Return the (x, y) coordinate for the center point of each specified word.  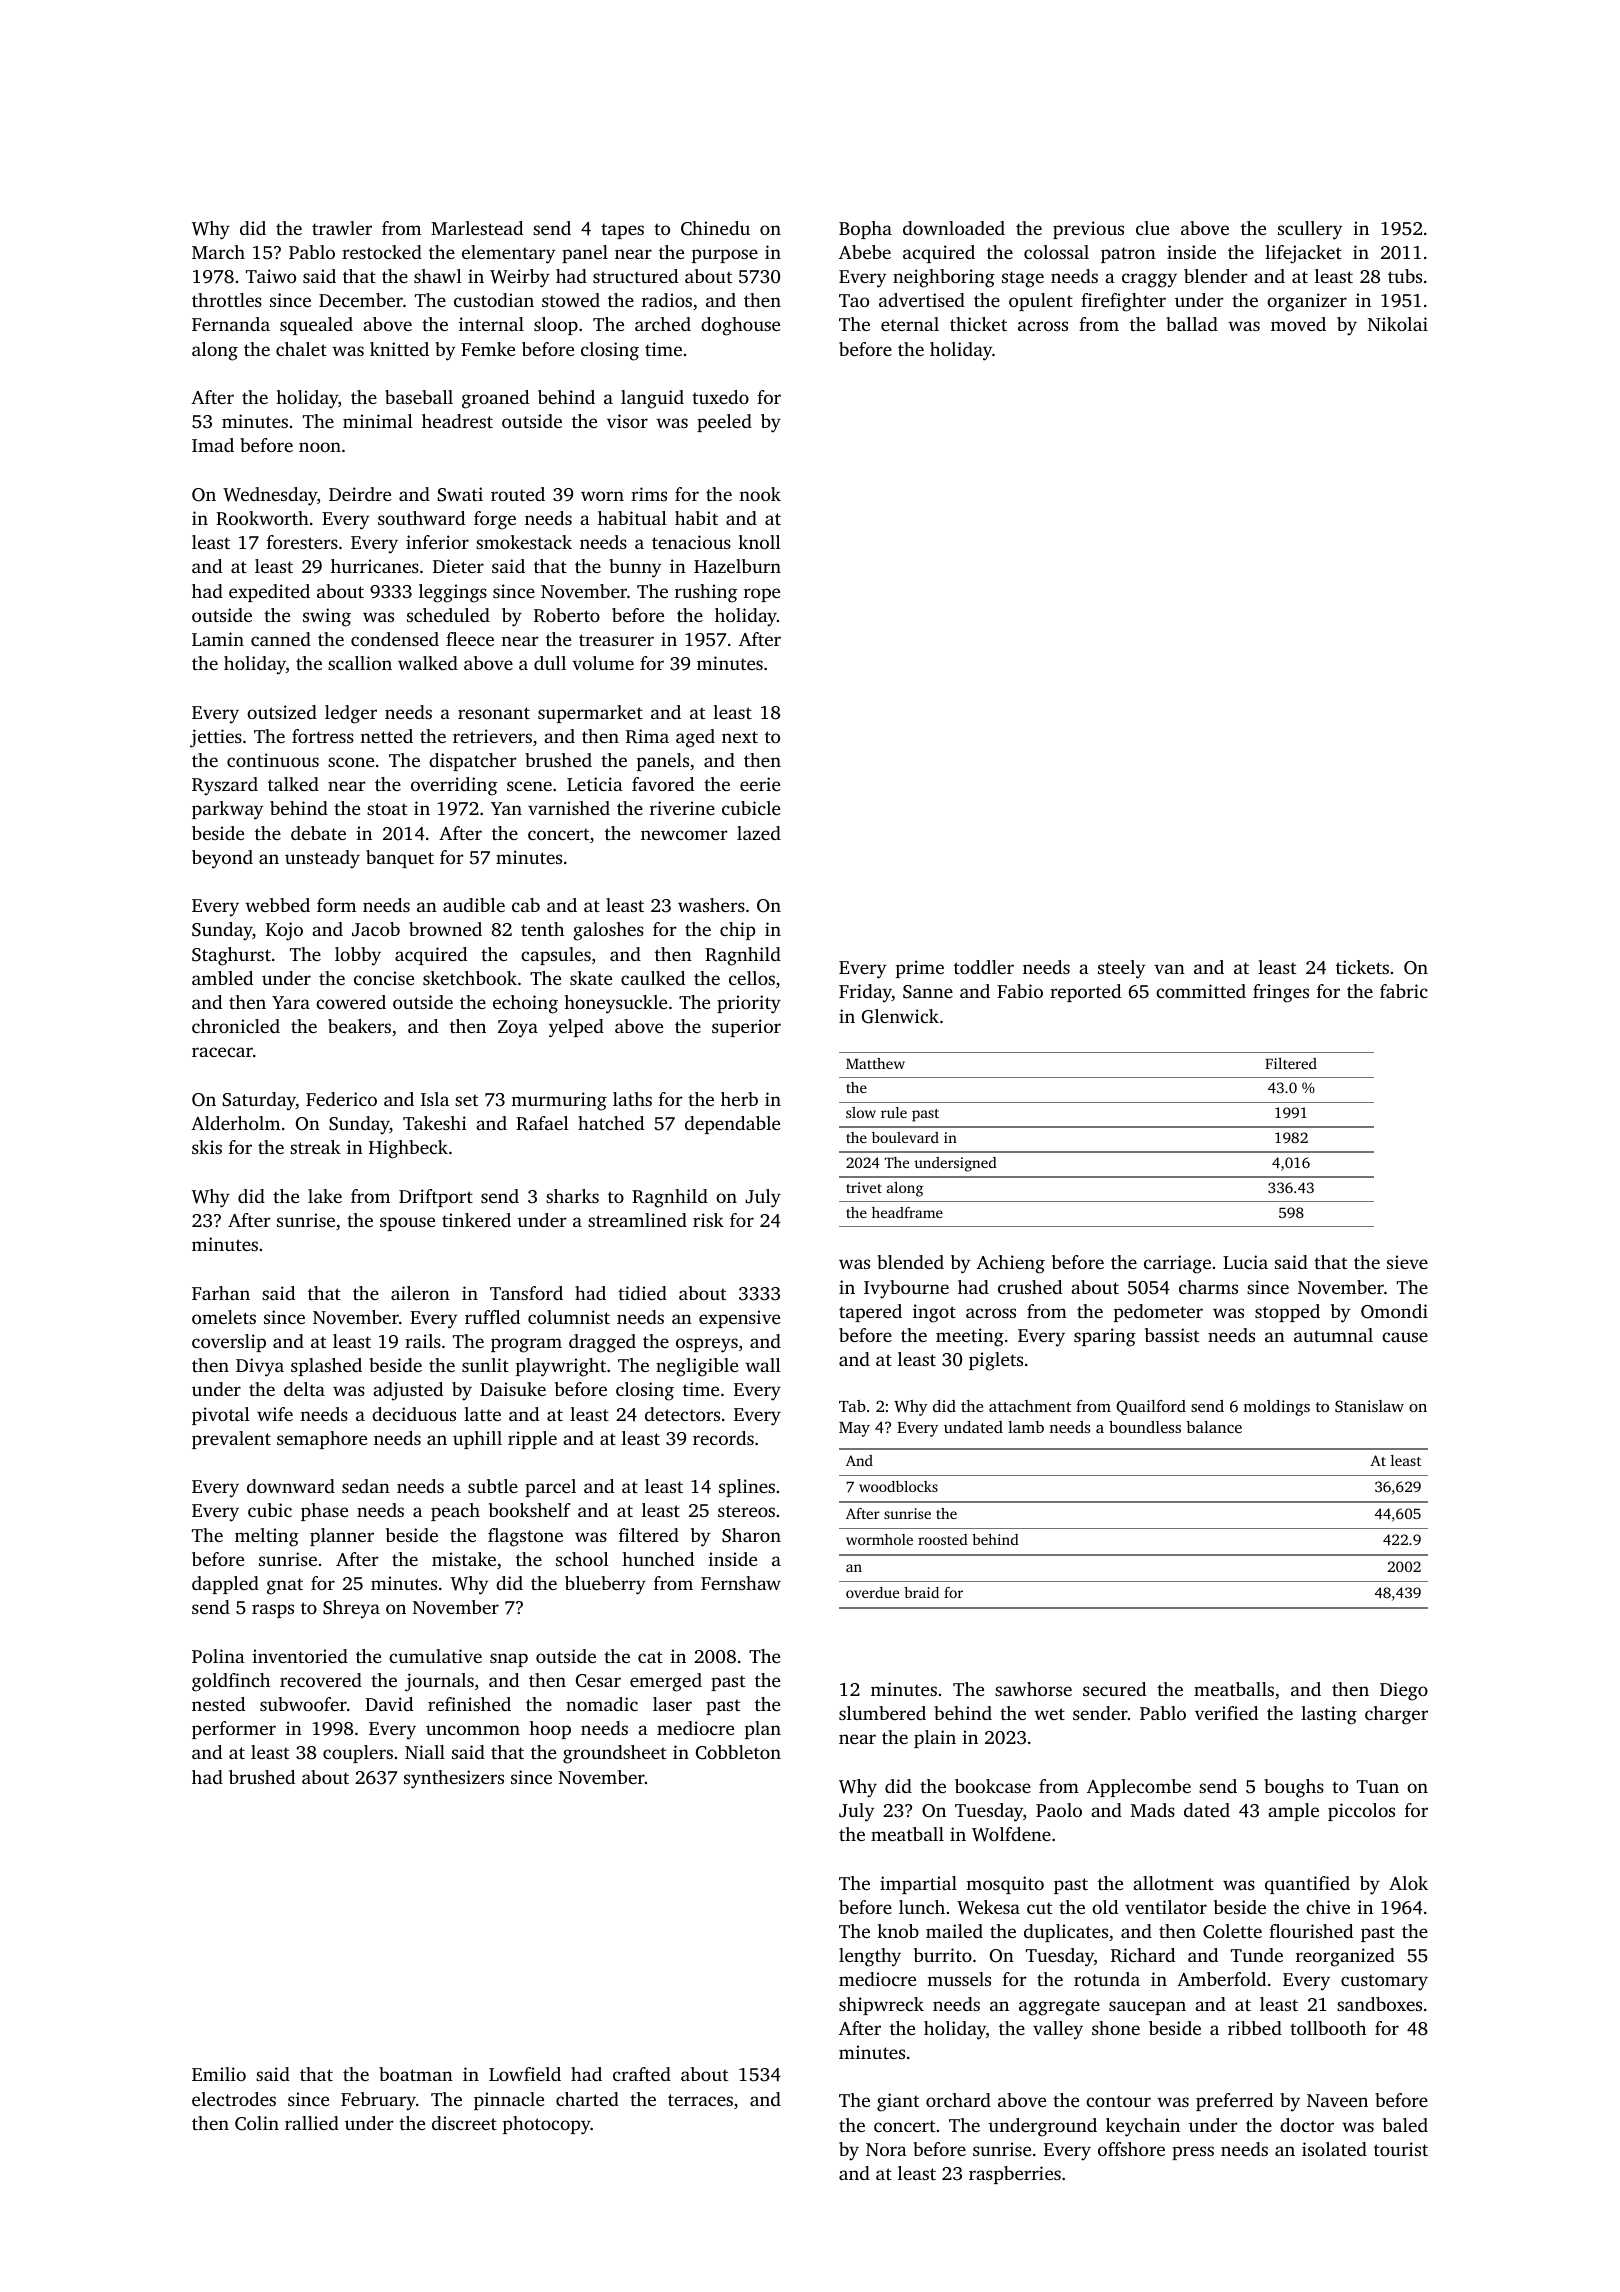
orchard (958, 2100)
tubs (1405, 276)
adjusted (408, 1391)
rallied (312, 2123)
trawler (342, 228)
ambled (222, 978)
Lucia (1245, 1262)
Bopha (865, 230)
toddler (984, 967)
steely (1121, 969)
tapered (870, 1313)
